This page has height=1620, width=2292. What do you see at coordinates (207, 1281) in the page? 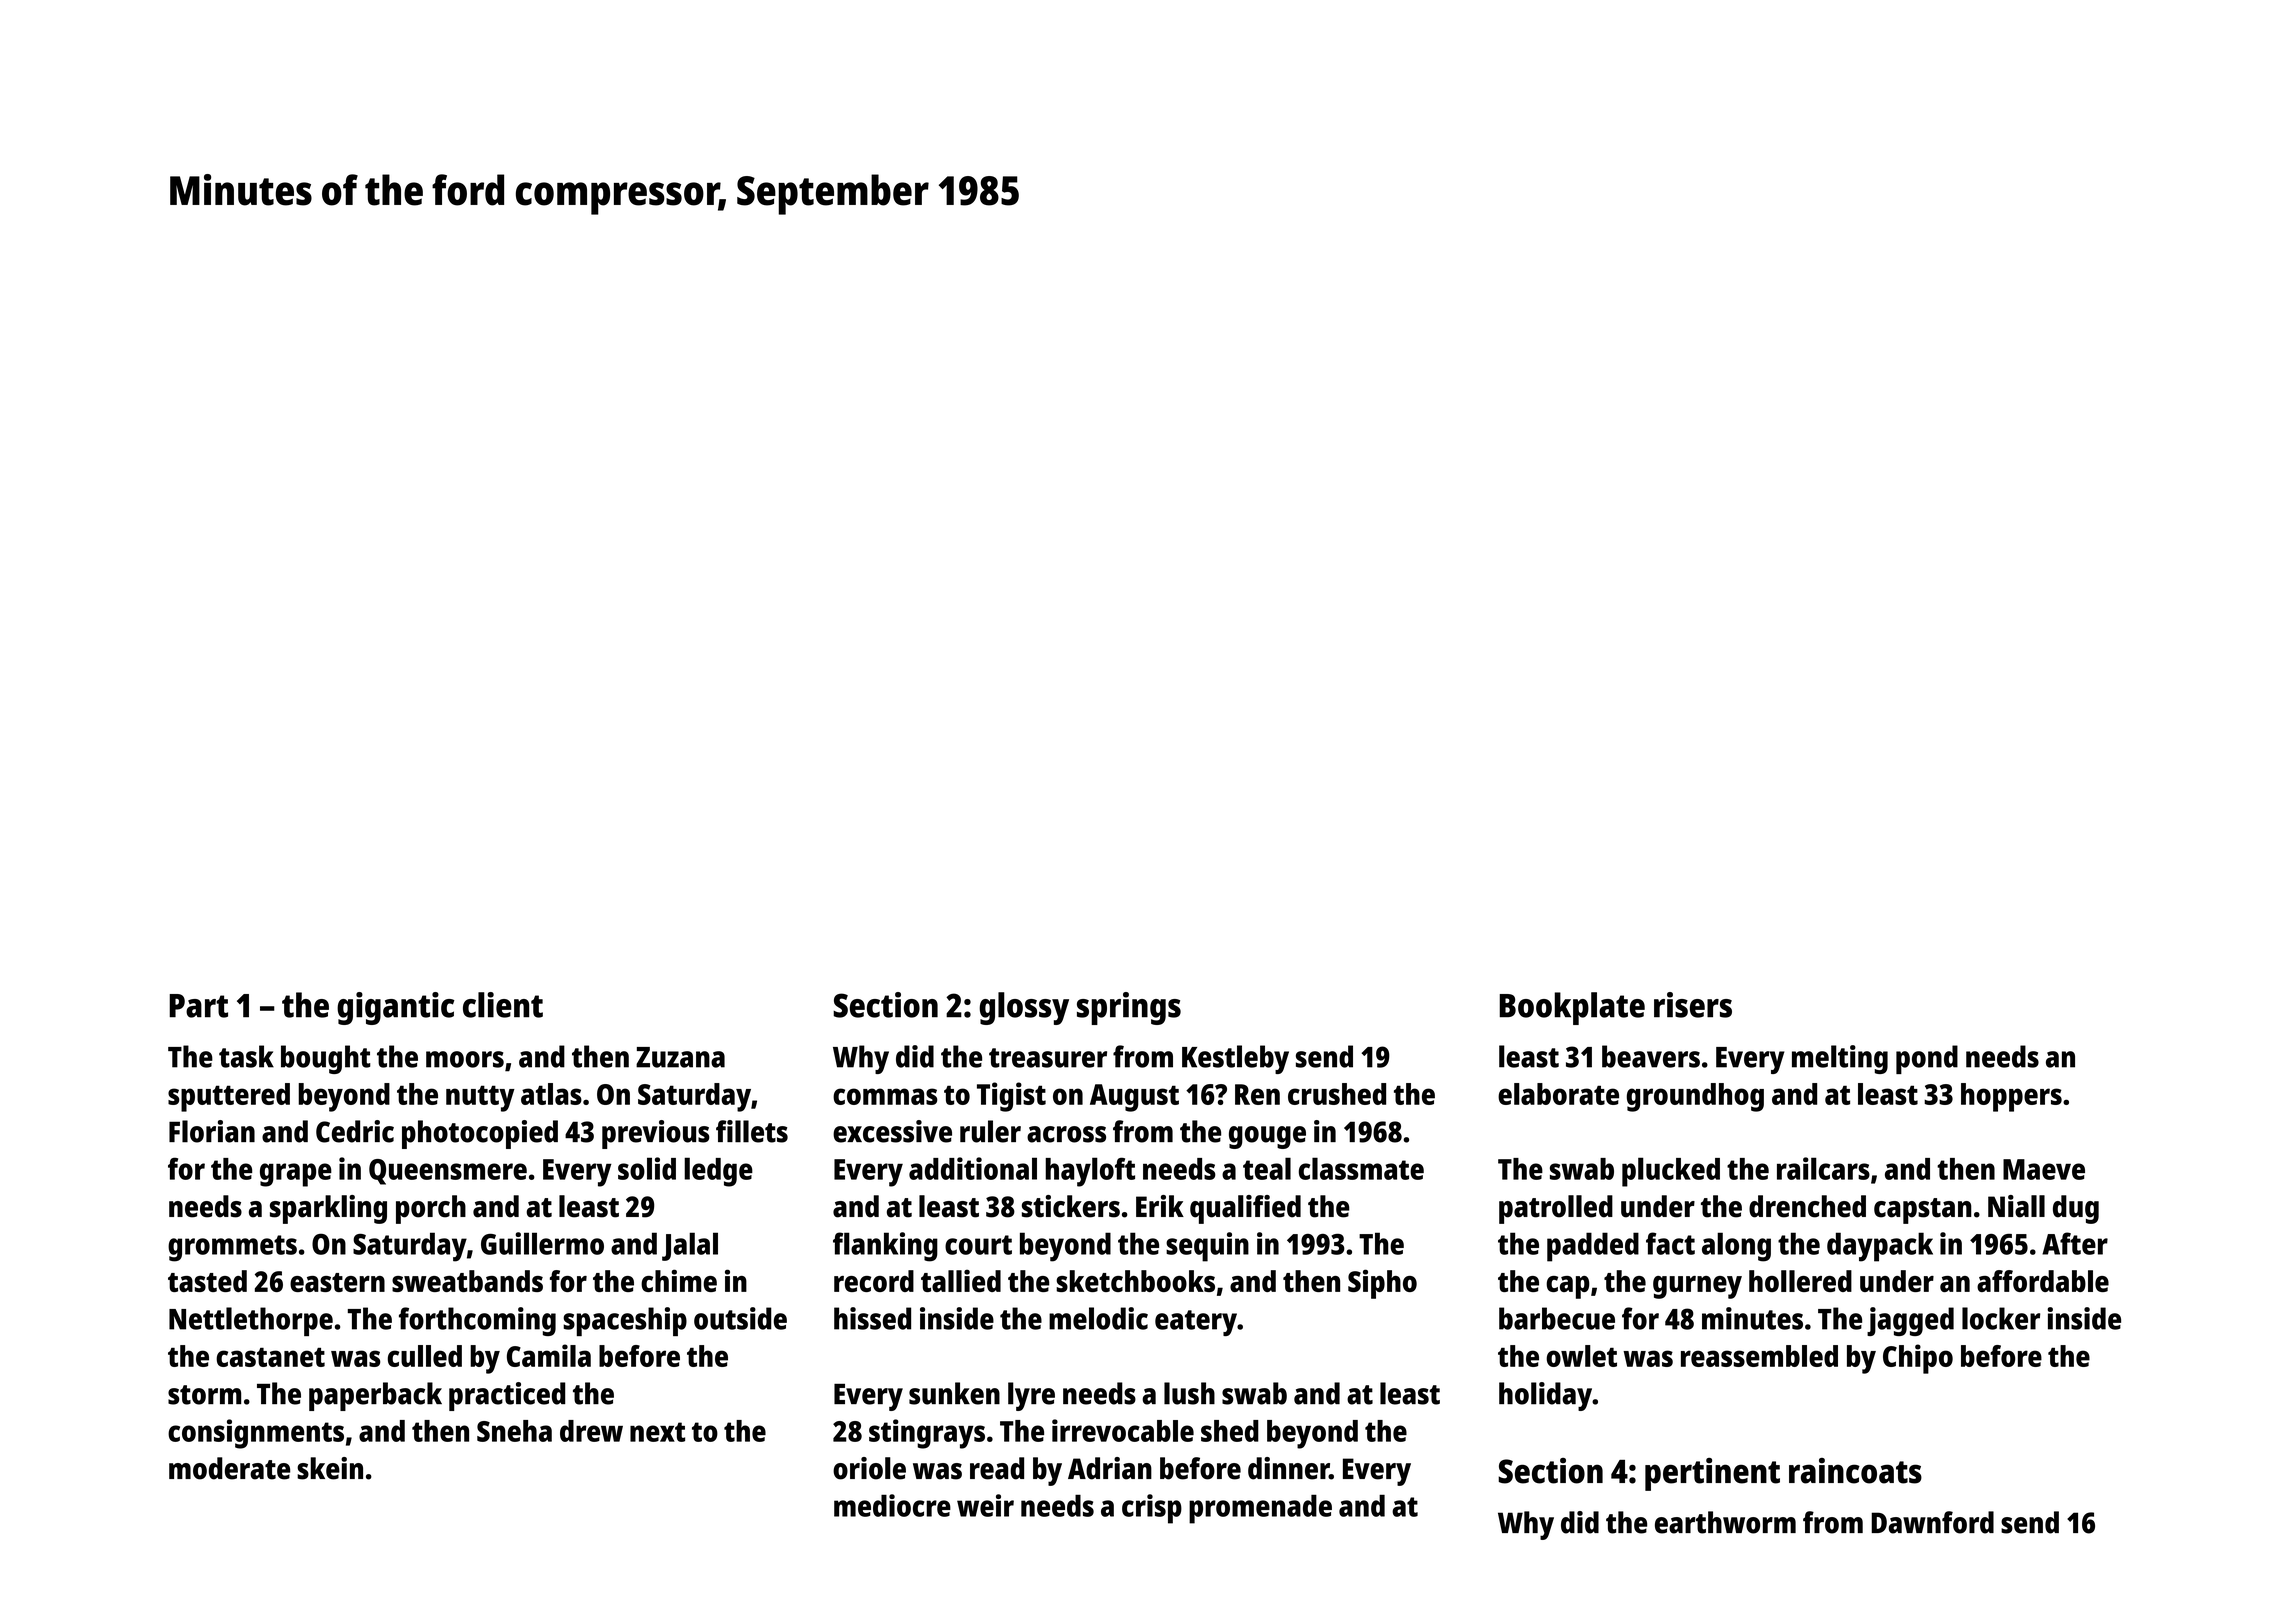
I see `tasted` at bounding box center [207, 1281].
